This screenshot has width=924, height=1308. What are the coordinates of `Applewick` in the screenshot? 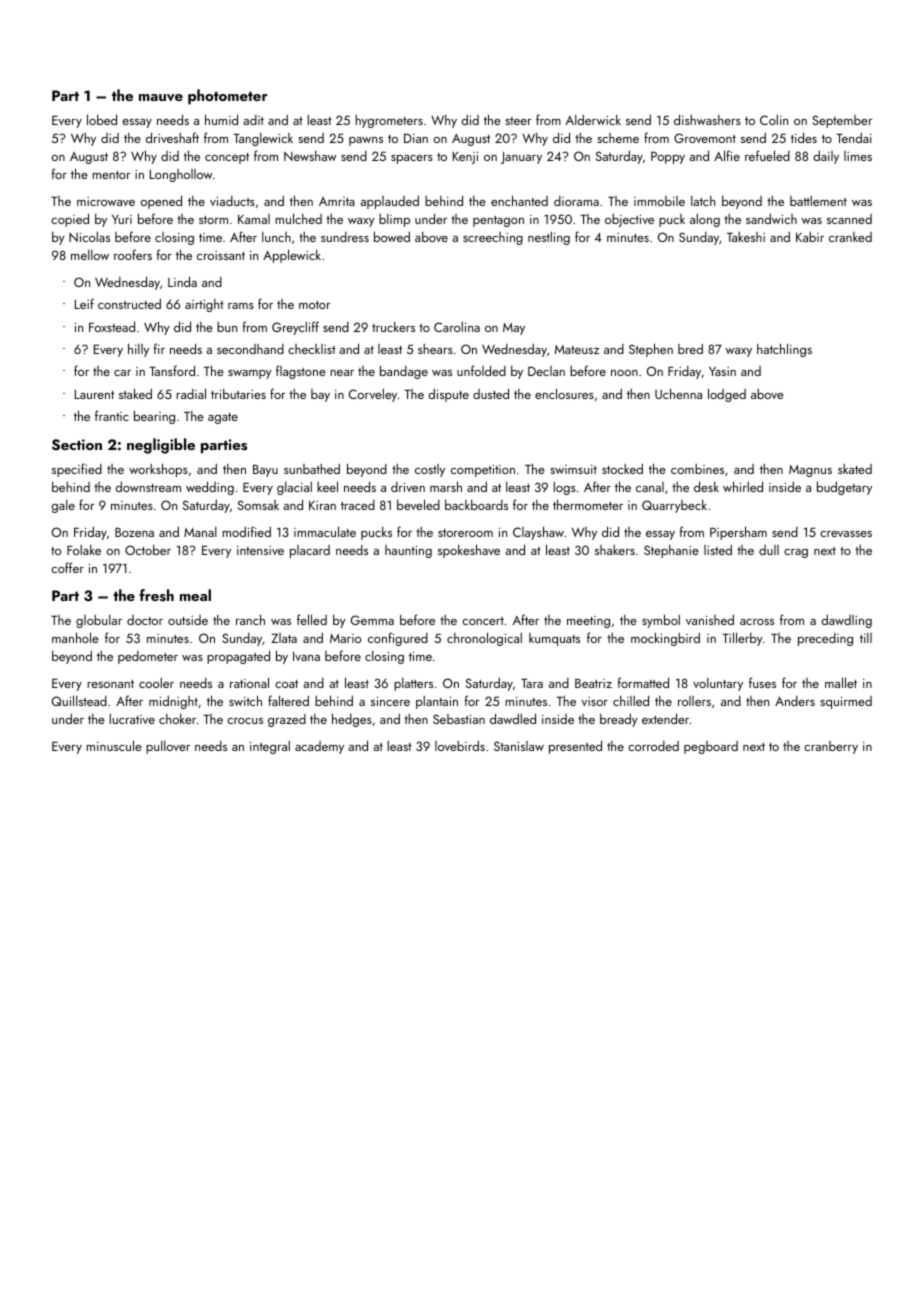 It's located at (292, 256).
